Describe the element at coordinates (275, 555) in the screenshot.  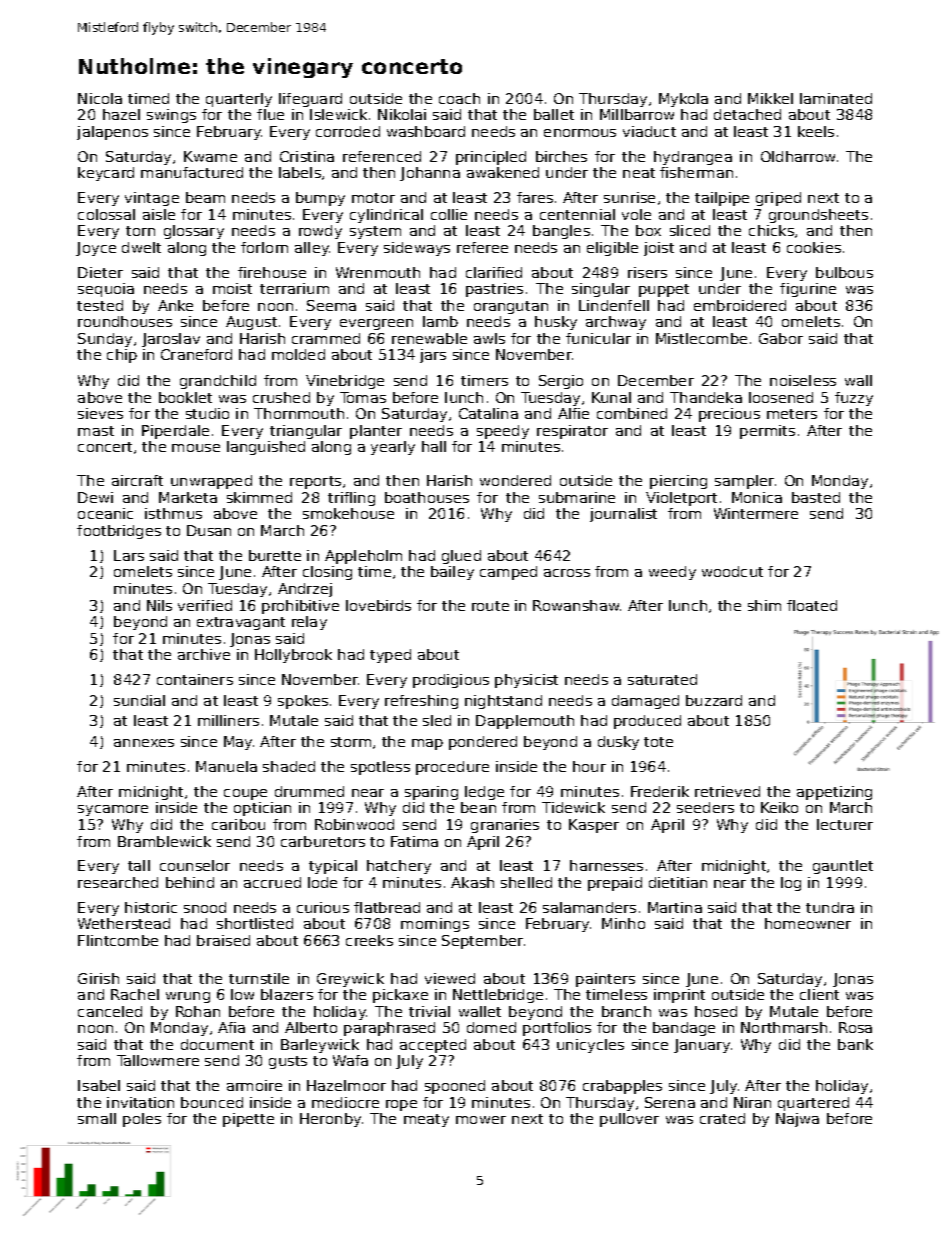
I see `burette` at that location.
